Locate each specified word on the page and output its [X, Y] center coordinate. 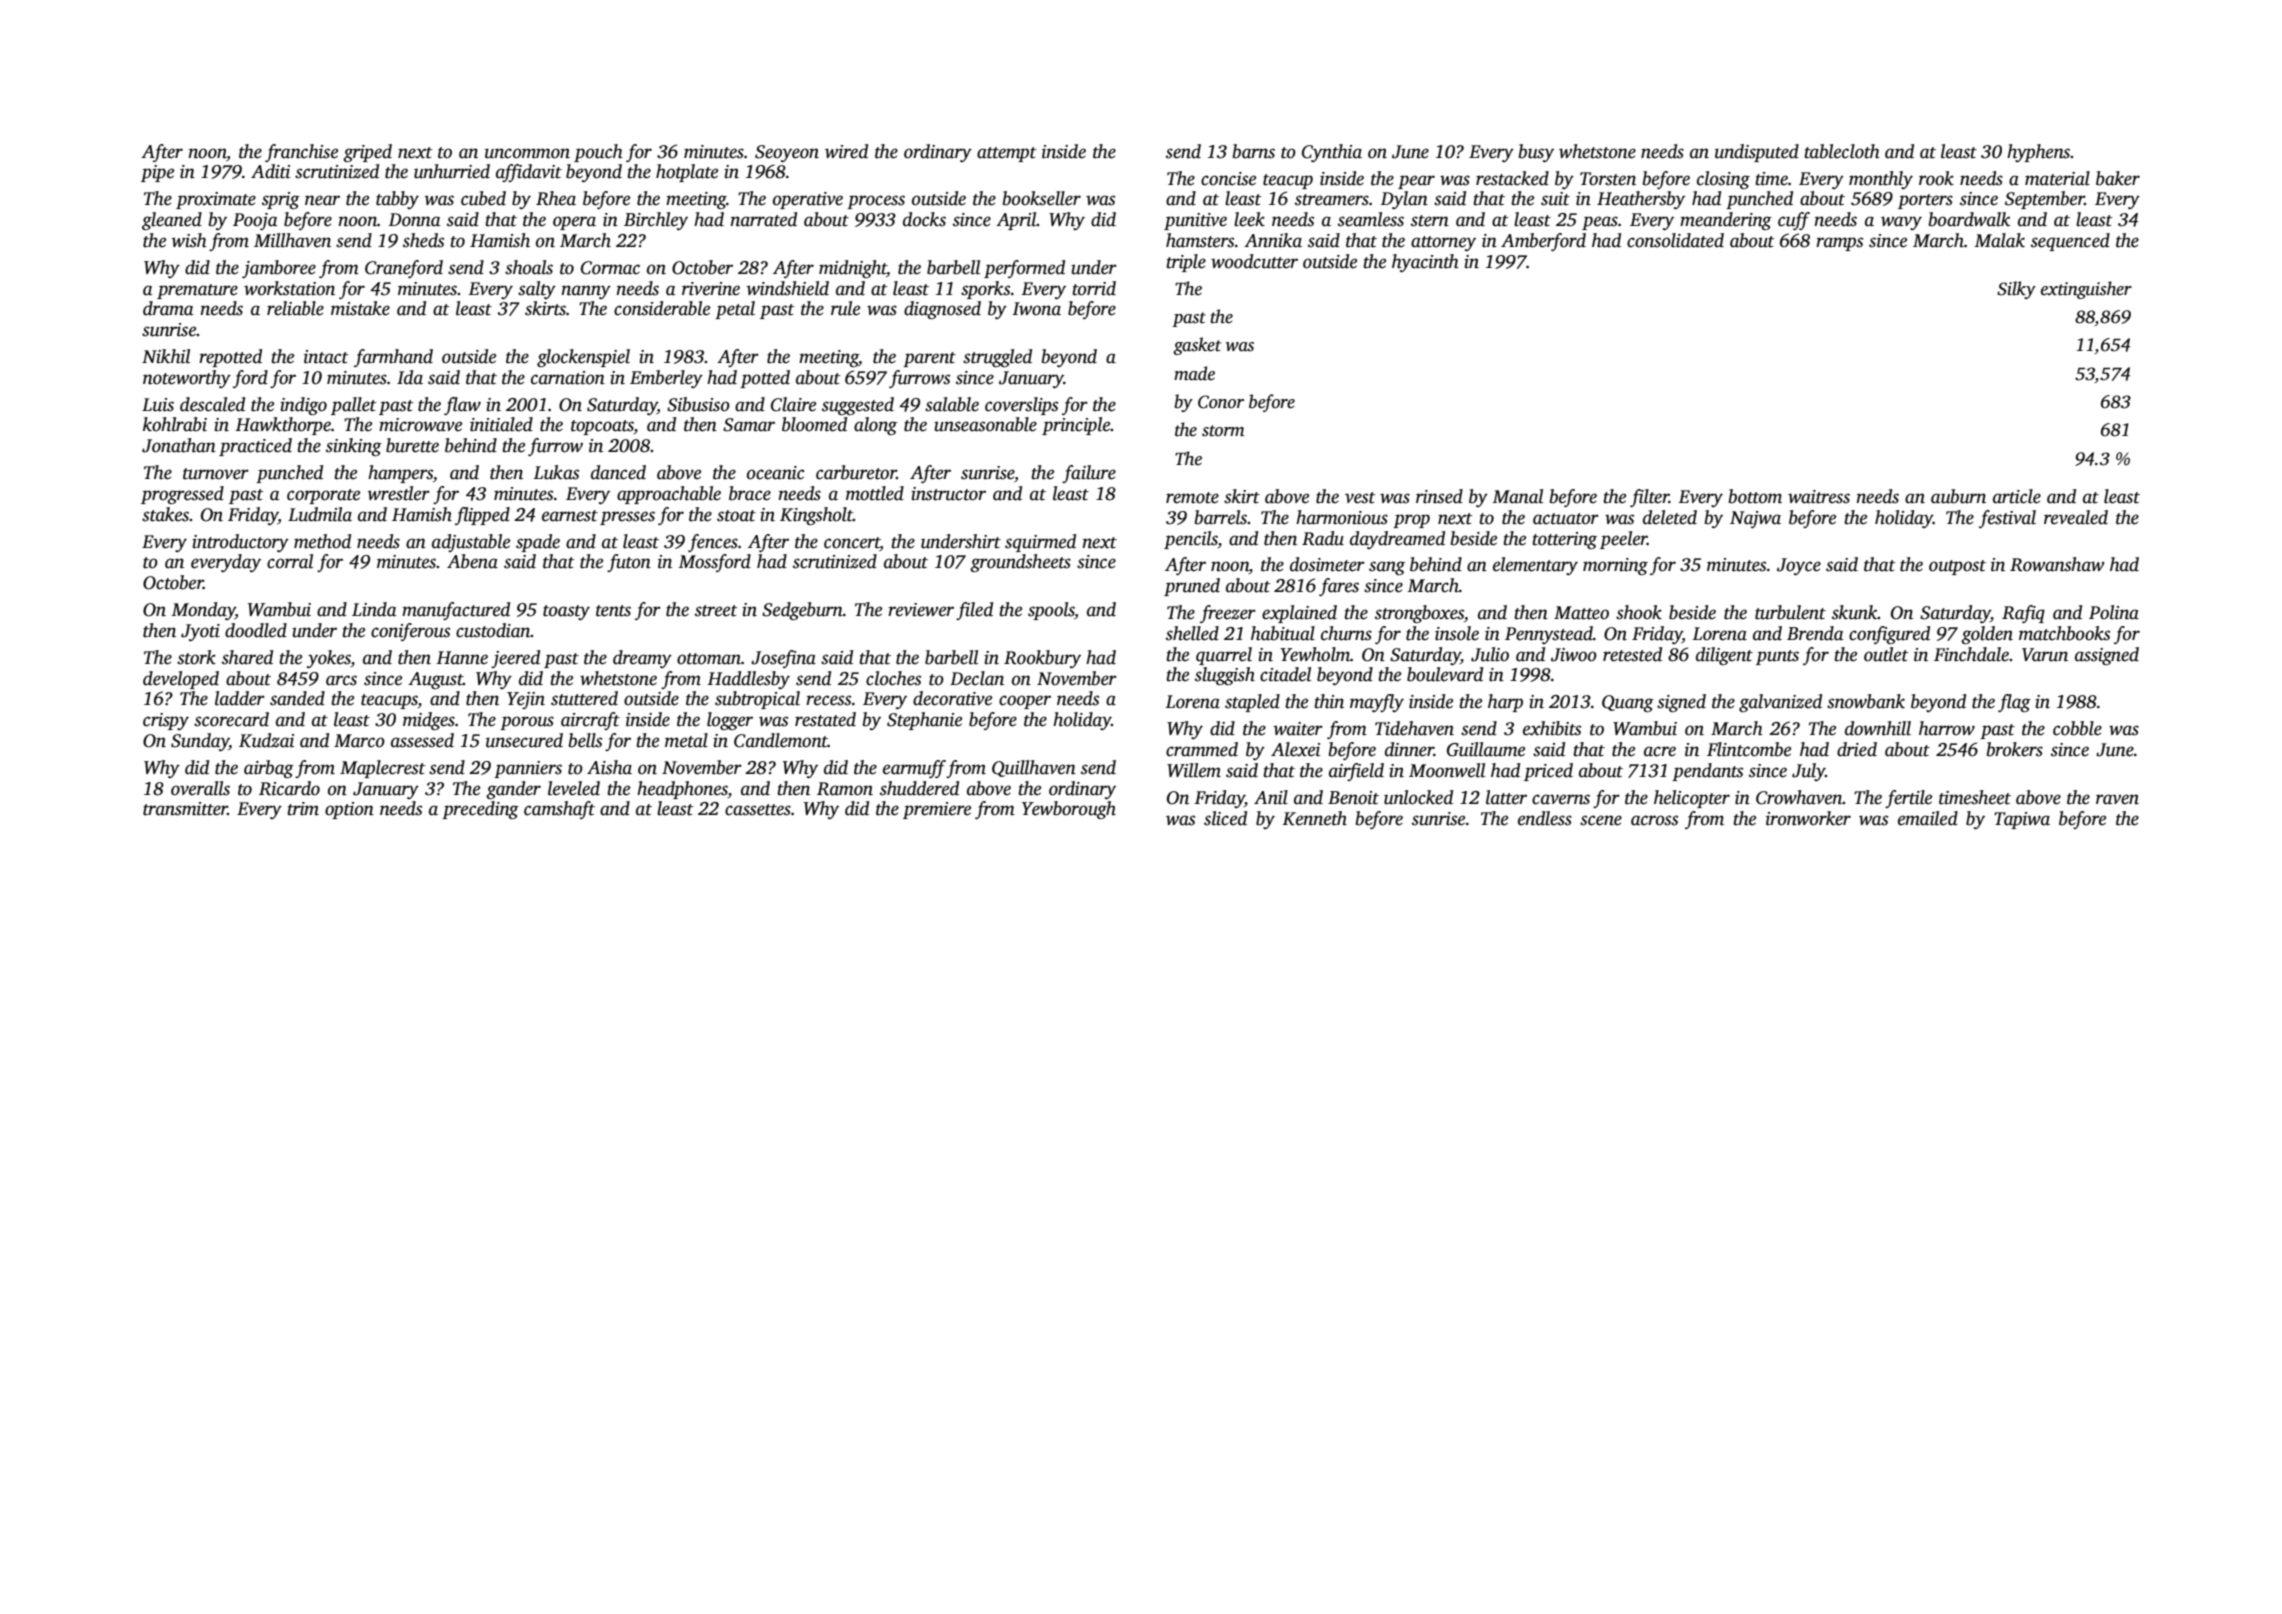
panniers [528, 769]
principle [1076, 426]
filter [1649, 498]
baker [2118, 178]
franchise [301, 153]
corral [290, 561]
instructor [948, 494]
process [876, 202]
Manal [1517, 496]
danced [618, 472]
